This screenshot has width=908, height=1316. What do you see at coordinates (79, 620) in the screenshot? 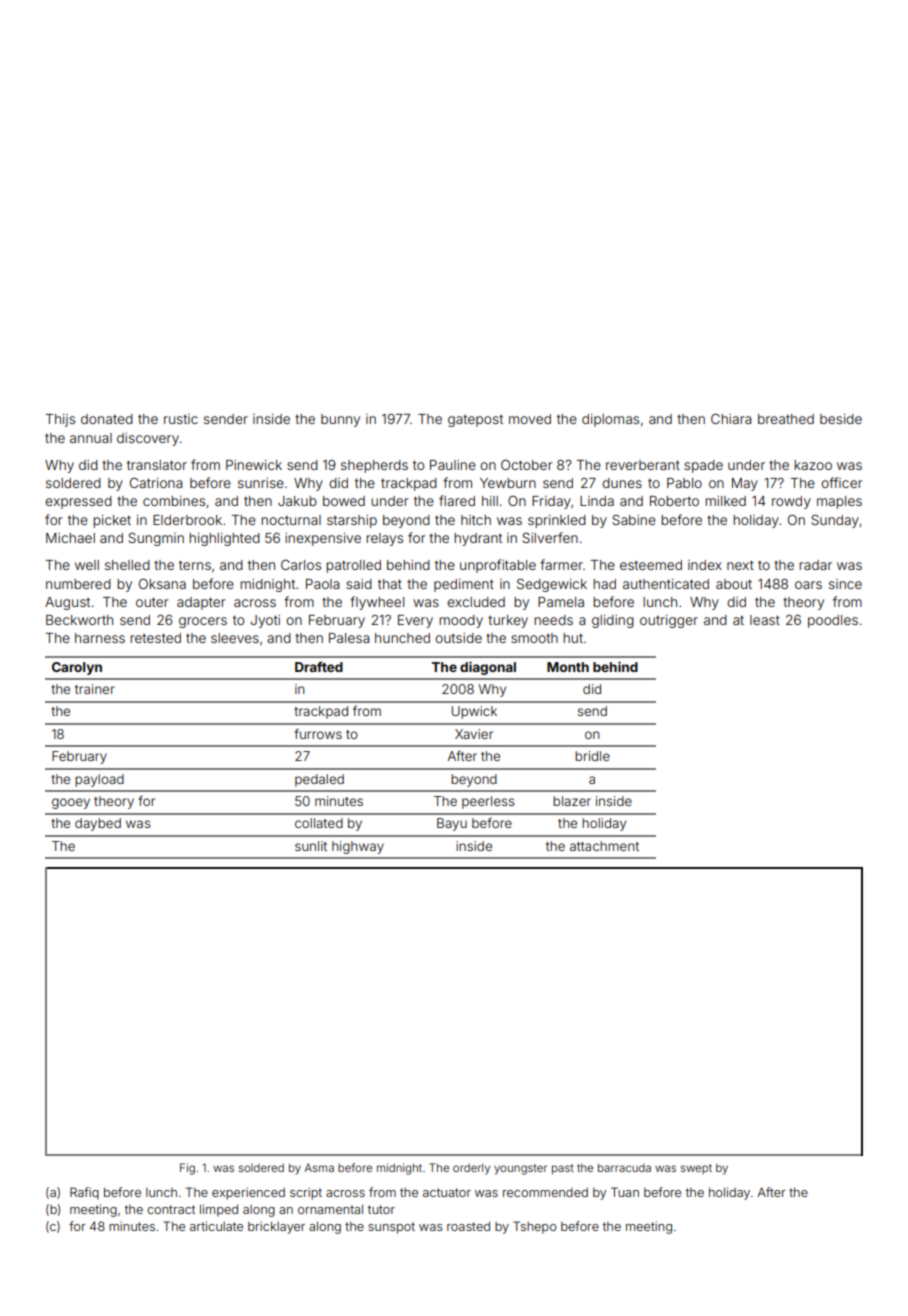
I see `Beckworth` at bounding box center [79, 620].
